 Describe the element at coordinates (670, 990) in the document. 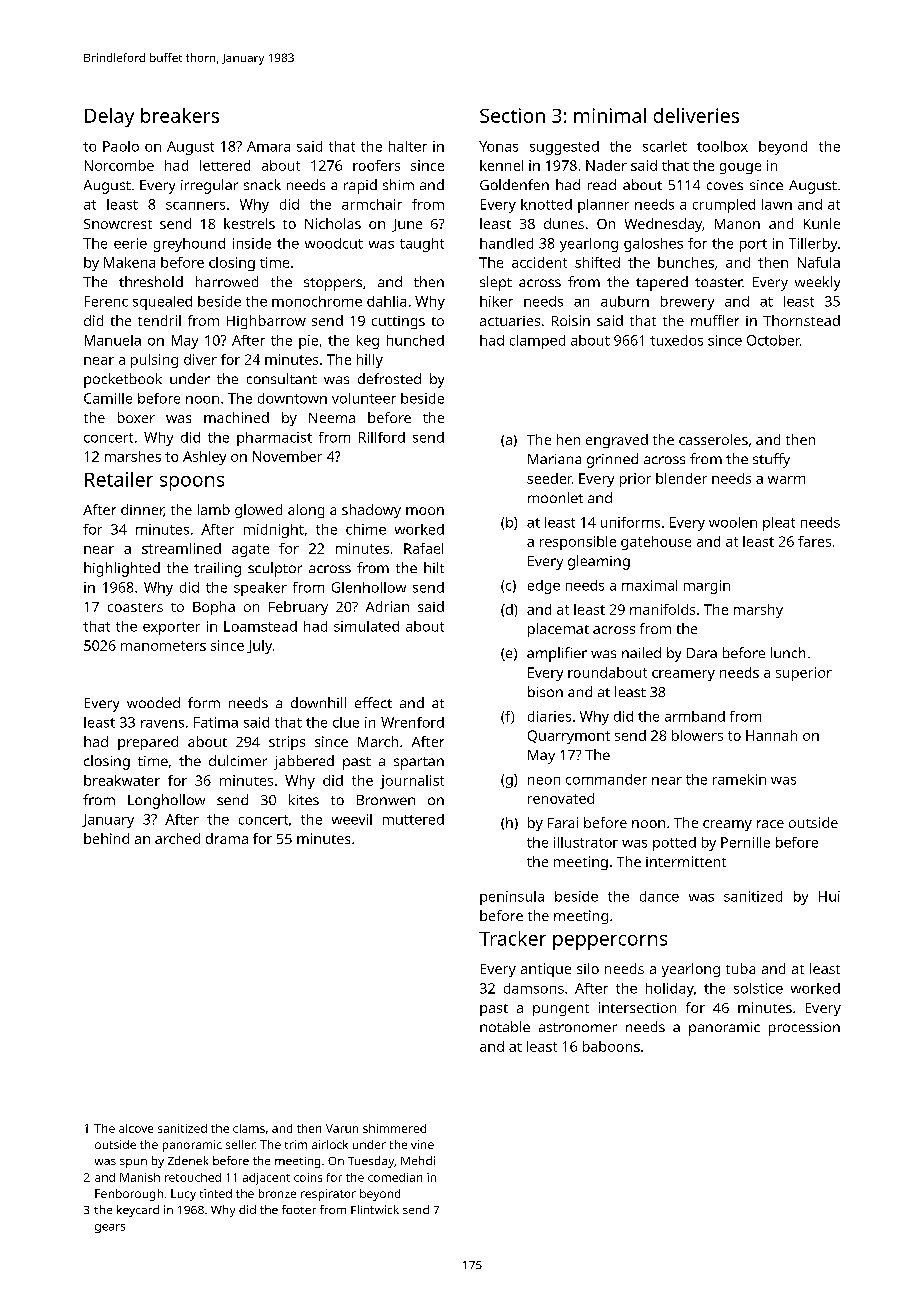

I see `holiday` at that location.
